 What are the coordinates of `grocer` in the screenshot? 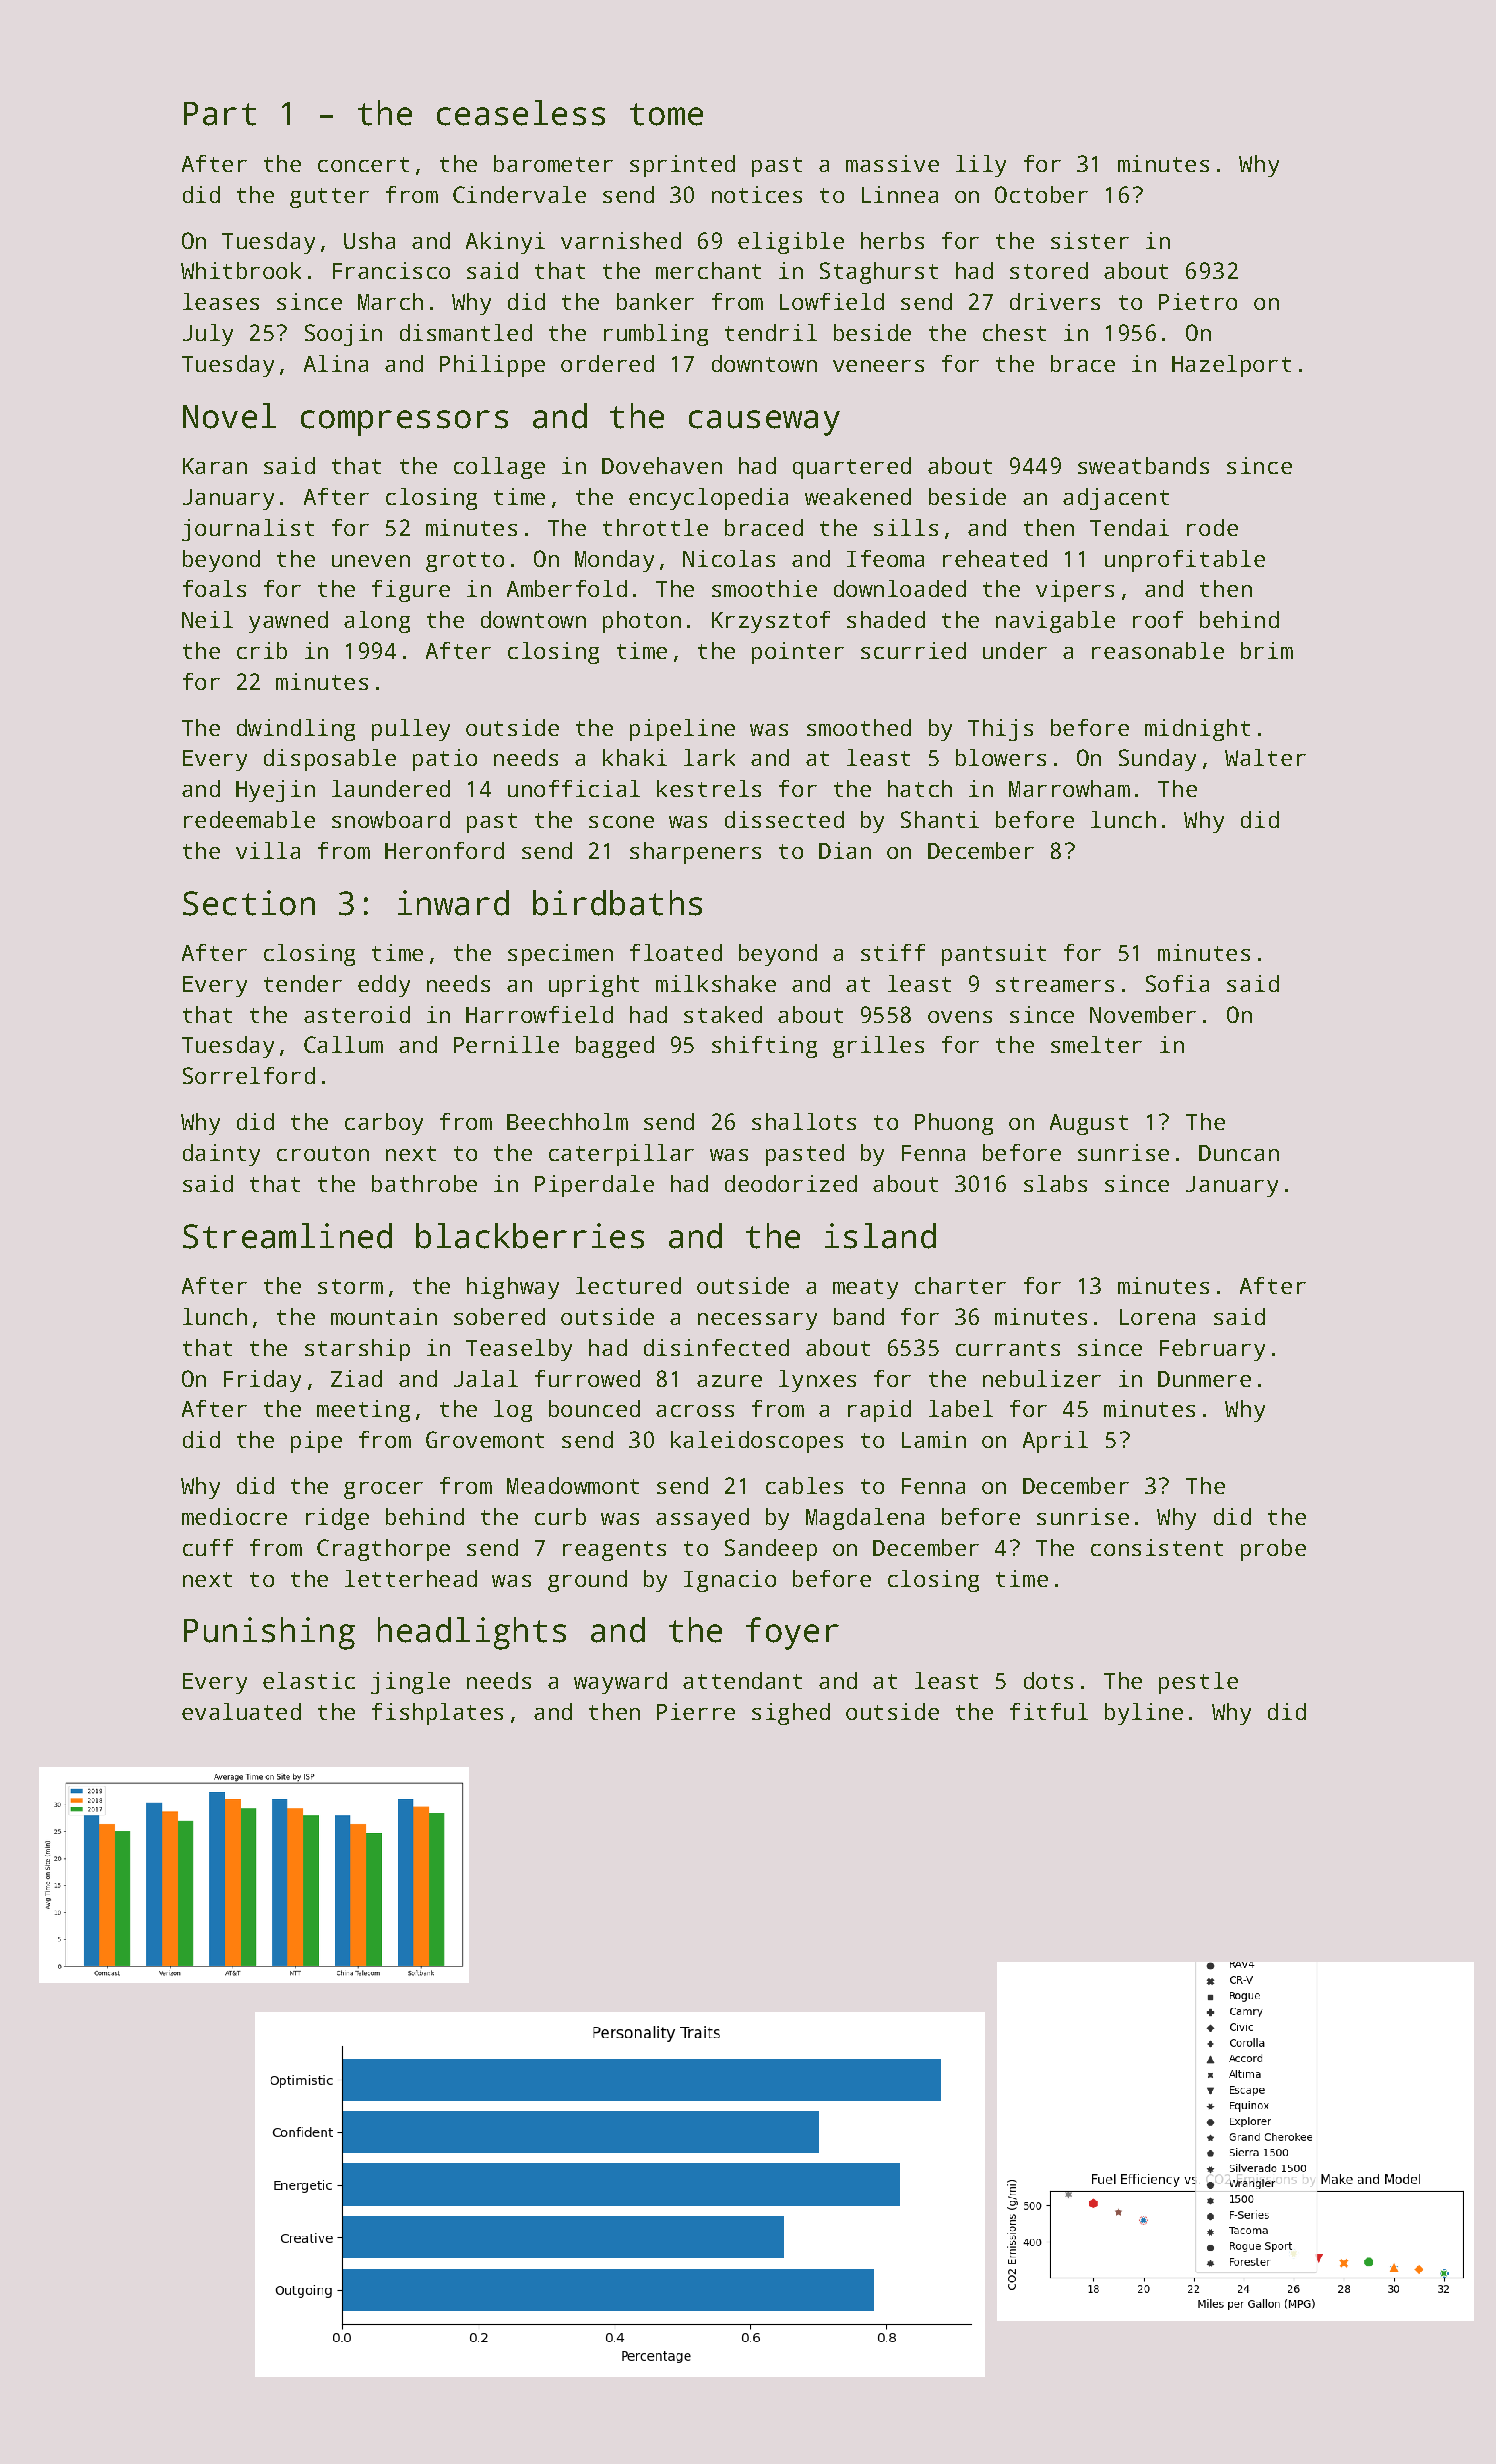 It's located at (383, 1490).
